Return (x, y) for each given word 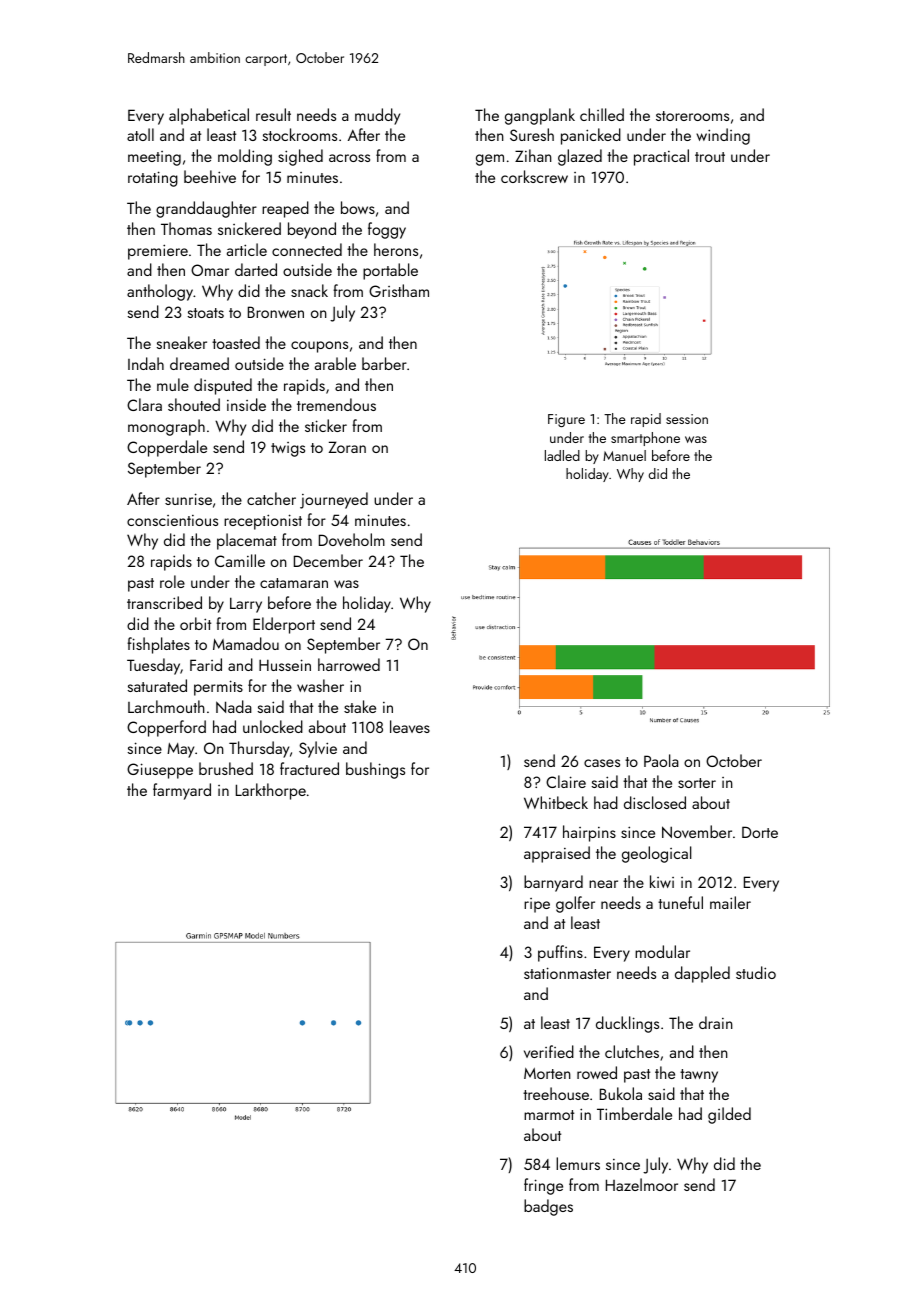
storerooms (692, 116)
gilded (729, 1115)
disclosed (655, 802)
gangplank (540, 116)
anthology (160, 292)
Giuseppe (160, 771)
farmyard (182, 791)
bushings (375, 770)
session (687, 419)
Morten (547, 1073)
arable (335, 363)
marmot (549, 1115)
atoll (140, 134)
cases (602, 763)
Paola (661, 760)
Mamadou (246, 643)
